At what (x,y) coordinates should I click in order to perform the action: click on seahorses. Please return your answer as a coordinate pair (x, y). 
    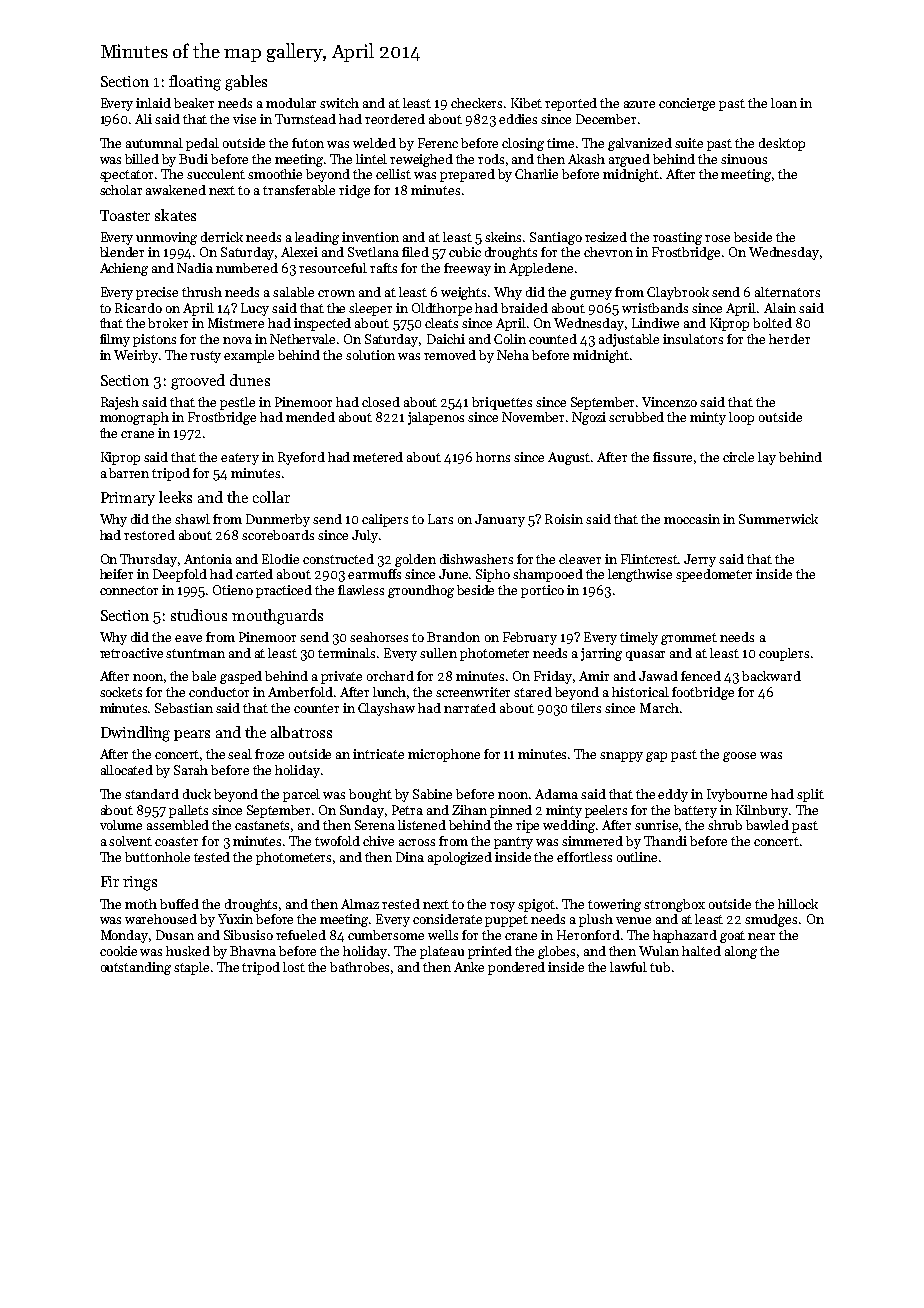
    Looking at the image, I should click on (379, 637).
